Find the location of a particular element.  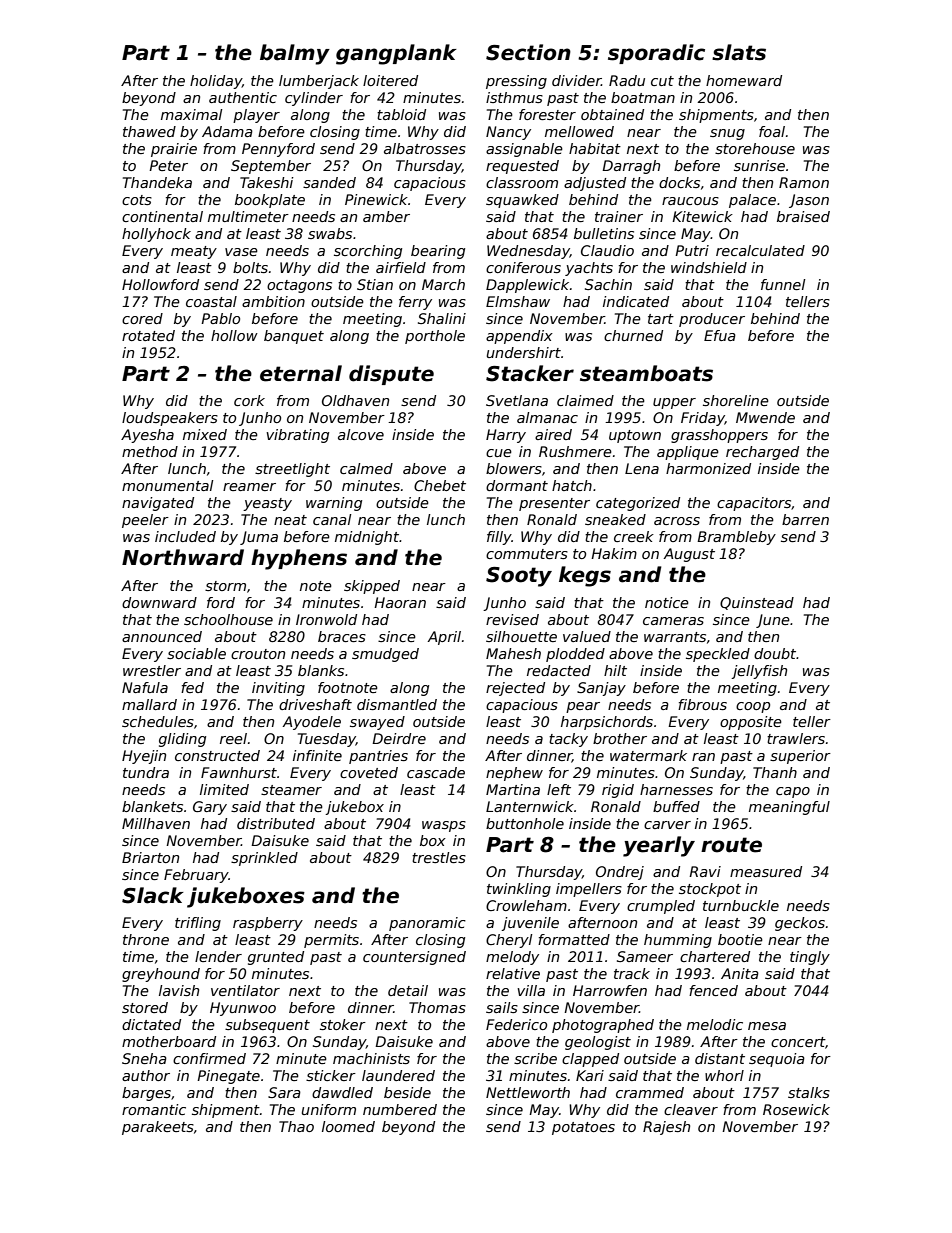

melody is located at coordinates (512, 958).
